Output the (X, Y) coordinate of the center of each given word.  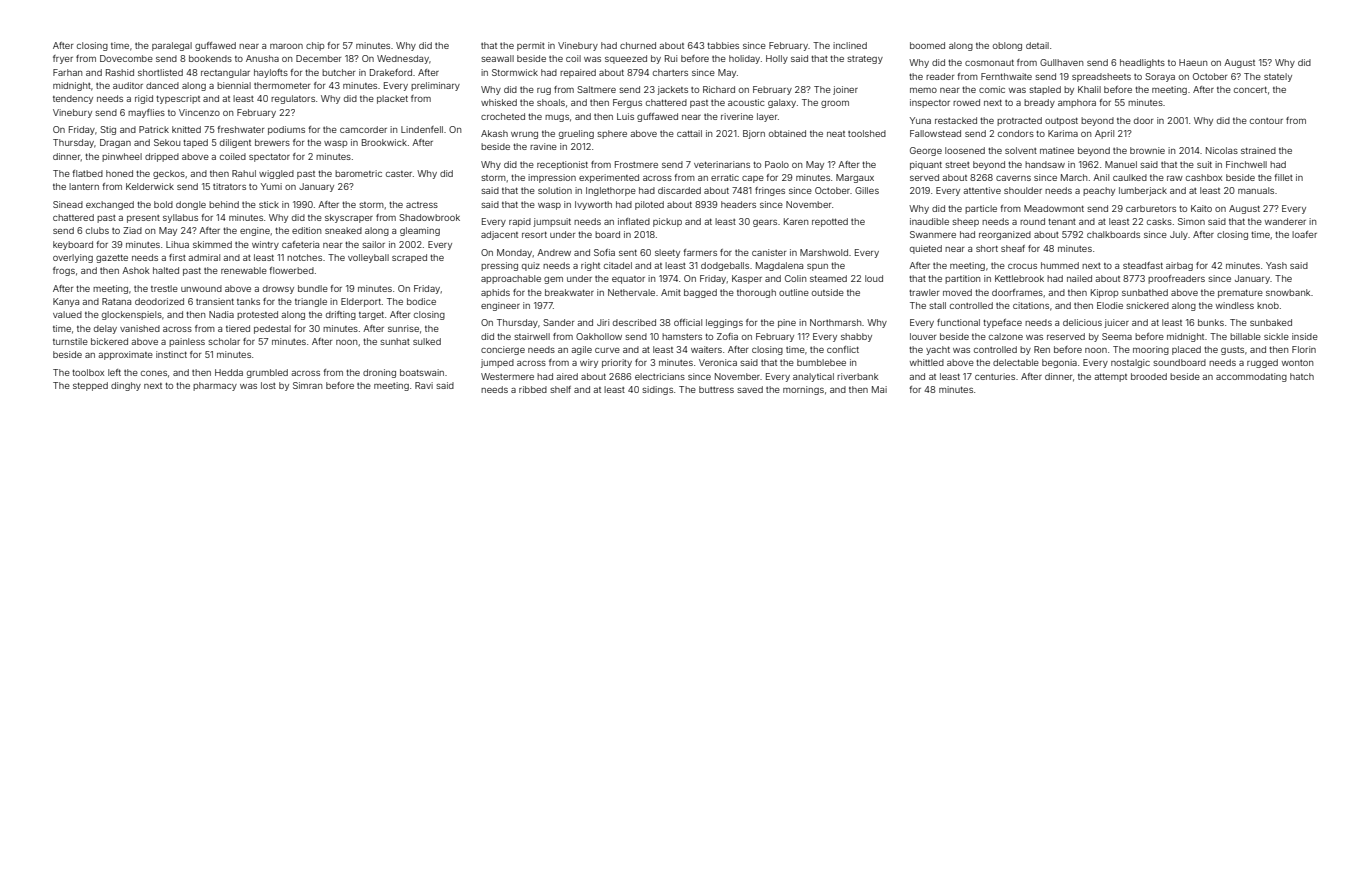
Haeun (1193, 62)
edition (306, 230)
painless (187, 342)
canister (769, 252)
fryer (63, 59)
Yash (1276, 265)
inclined (850, 45)
